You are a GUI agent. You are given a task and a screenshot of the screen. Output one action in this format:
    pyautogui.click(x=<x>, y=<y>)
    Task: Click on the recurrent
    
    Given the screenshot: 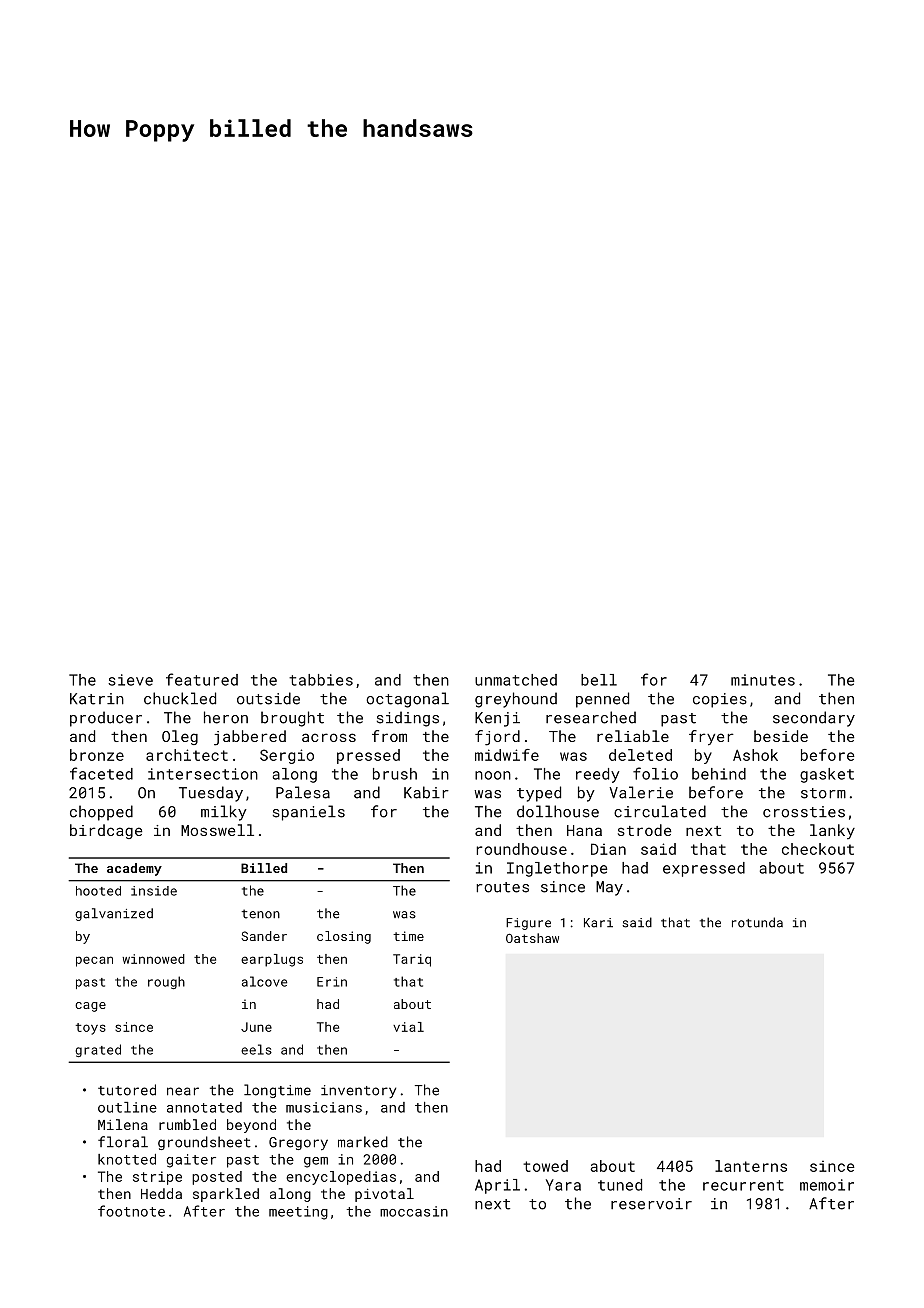 What is the action you would take?
    pyautogui.click(x=743, y=1185)
